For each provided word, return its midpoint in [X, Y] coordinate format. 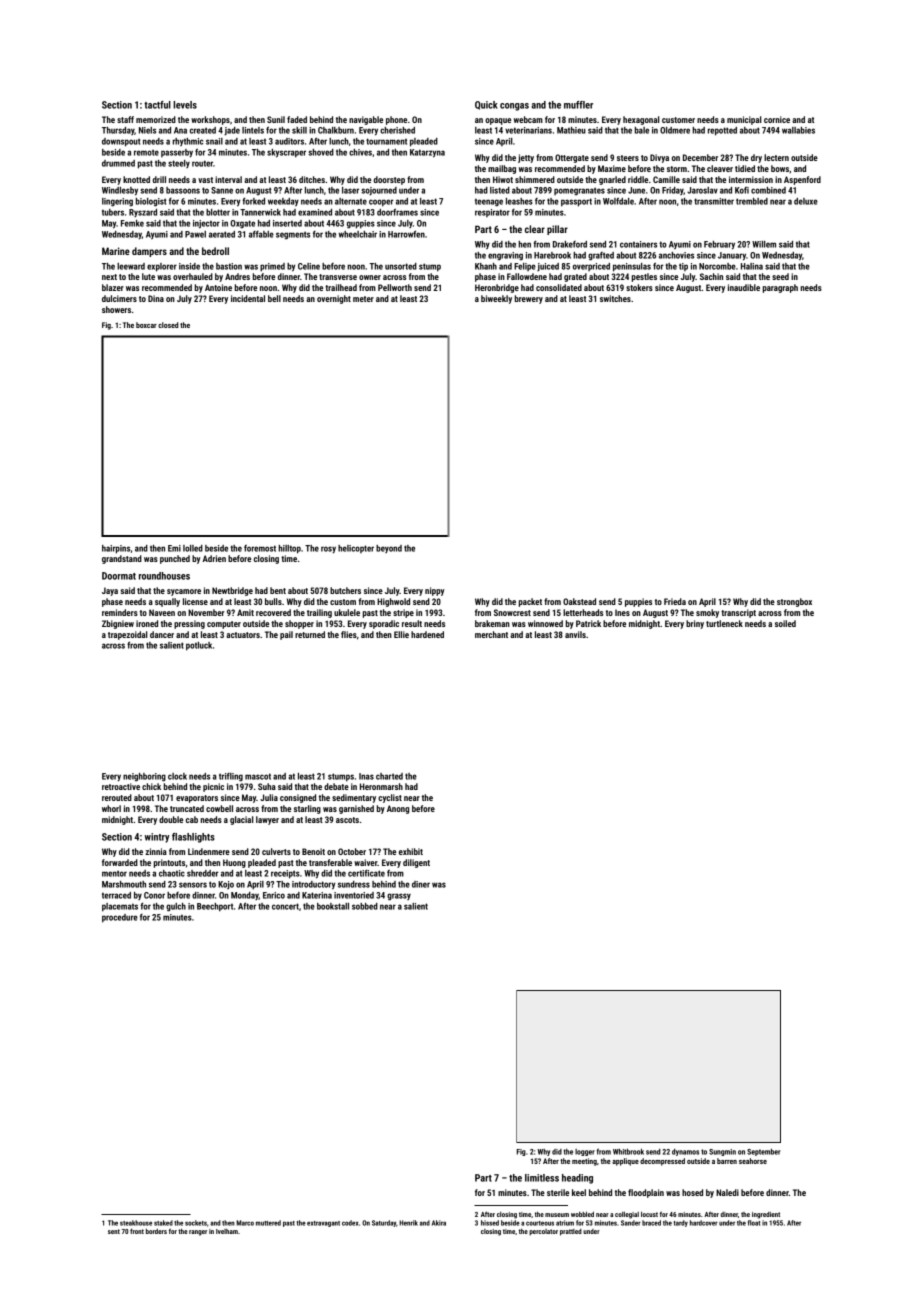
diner [421, 884]
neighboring [144, 777]
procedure [120, 918]
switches [615, 298]
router [202, 163]
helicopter [356, 549]
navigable [366, 120]
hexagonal [641, 120]
